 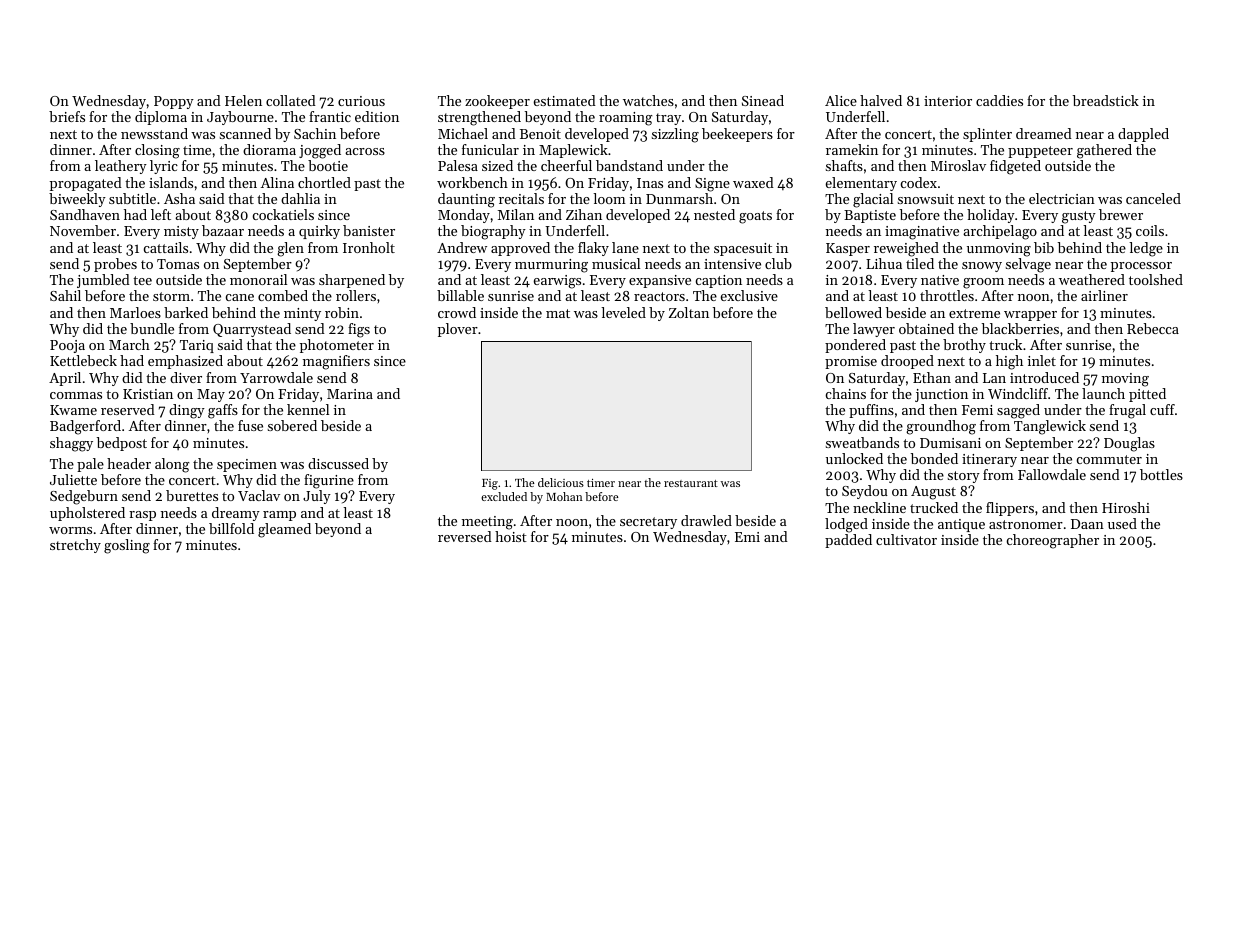 I want to click on caddies, so click(x=999, y=100).
